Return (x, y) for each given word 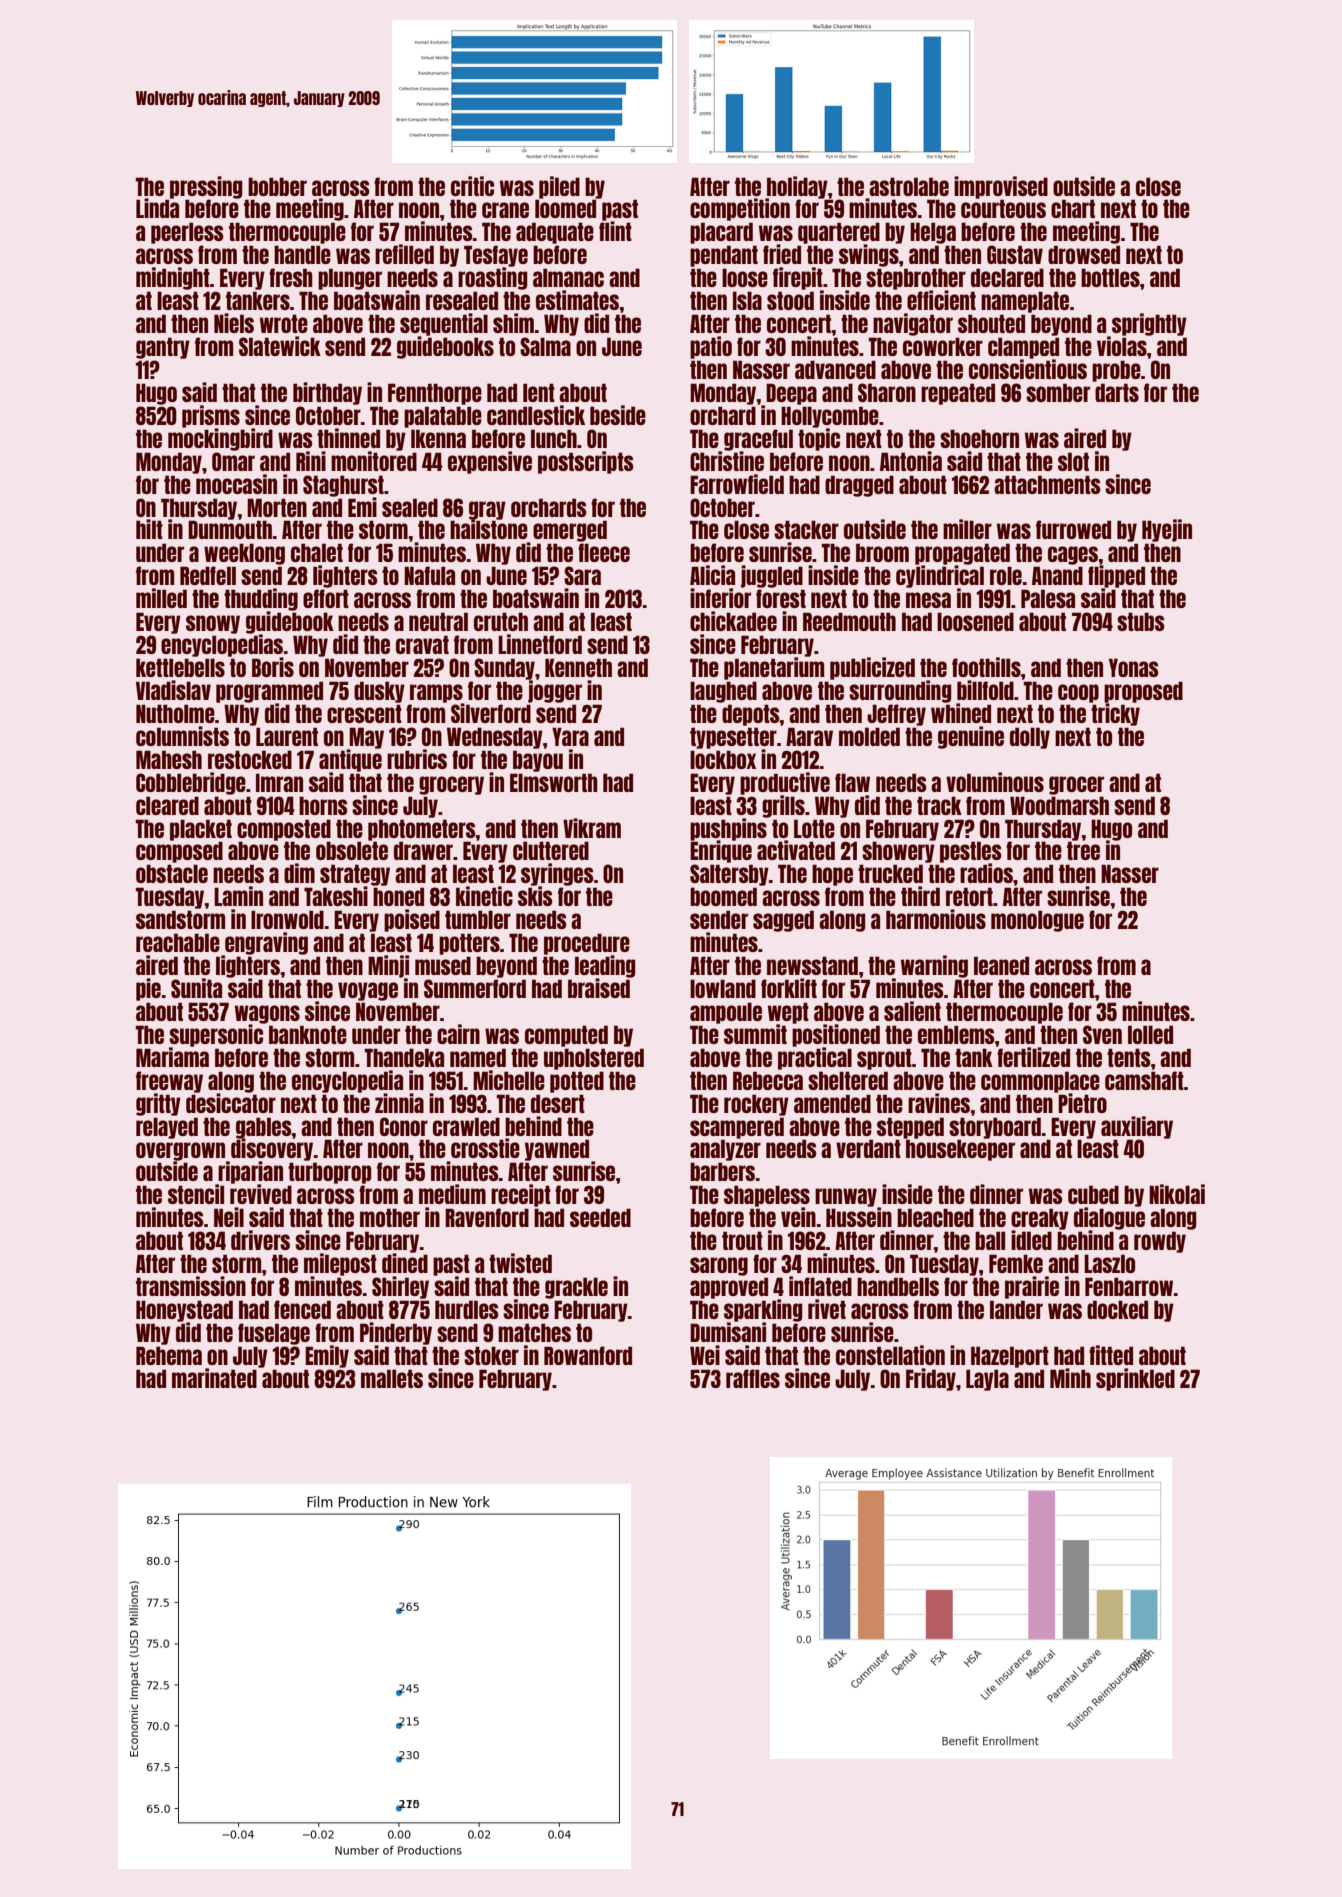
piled (559, 187)
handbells (898, 1286)
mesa (928, 600)
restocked (250, 759)
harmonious (936, 919)
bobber (277, 186)
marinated (214, 1378)
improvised (1001, 187)
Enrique (721, 852)
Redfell (208, 575)
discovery (271, 1150)
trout (742, 1240)
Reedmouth (849, 621)
